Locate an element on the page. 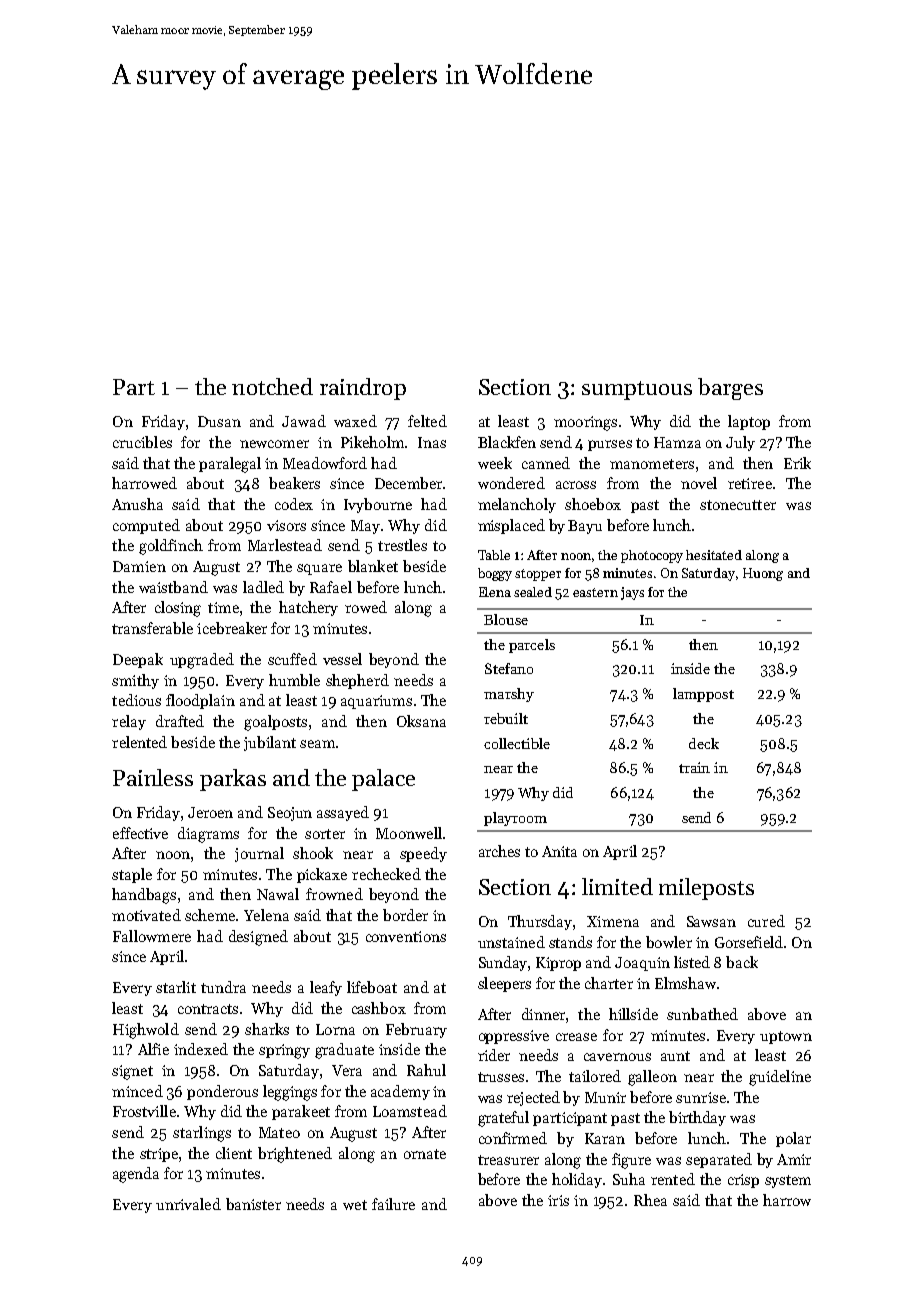 Image resolution: width=924 pixels, height=1314 pixels. Anusha is located at coordinates (137, 504).
